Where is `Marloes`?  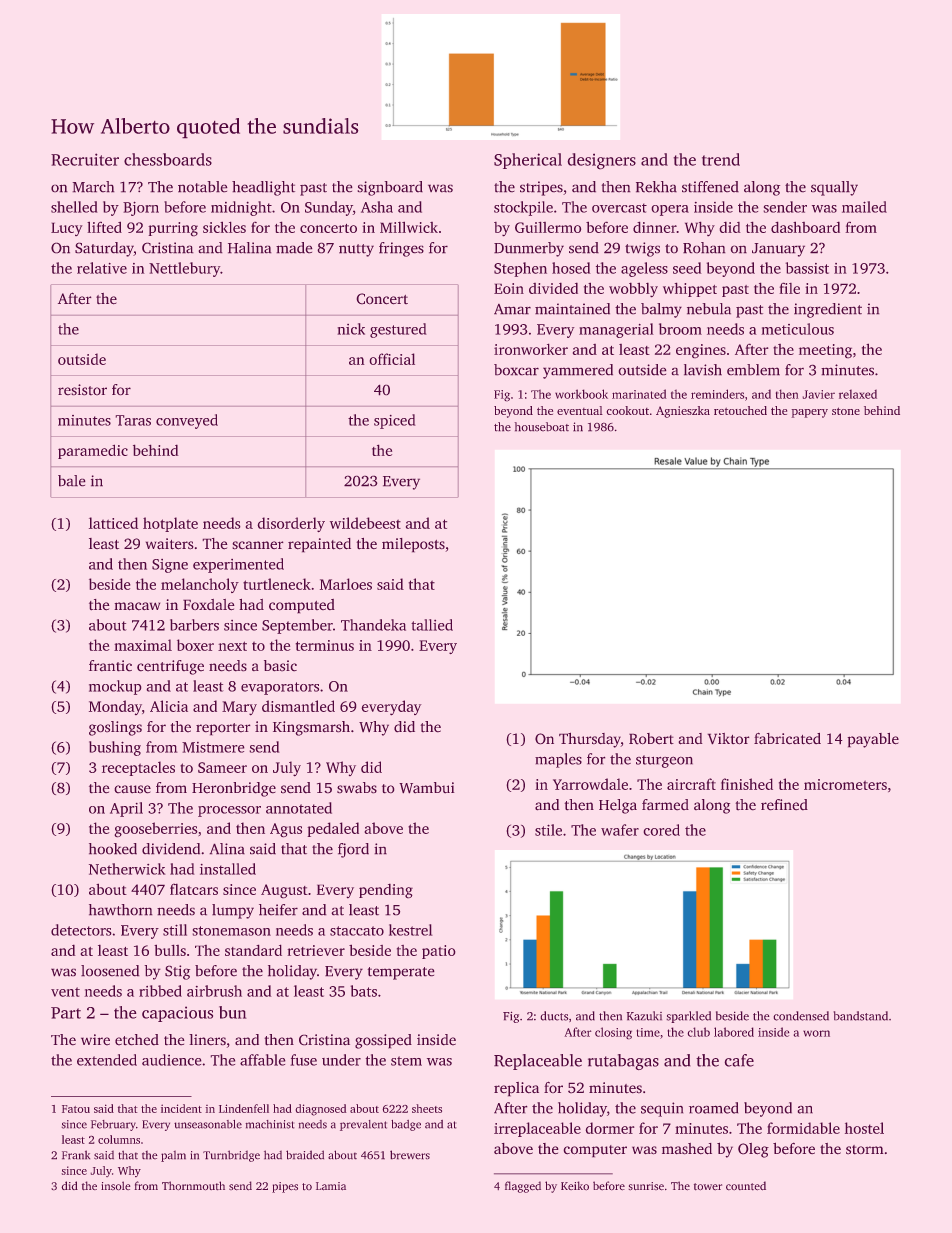 Marloes is located at coordinates (346, 584).
